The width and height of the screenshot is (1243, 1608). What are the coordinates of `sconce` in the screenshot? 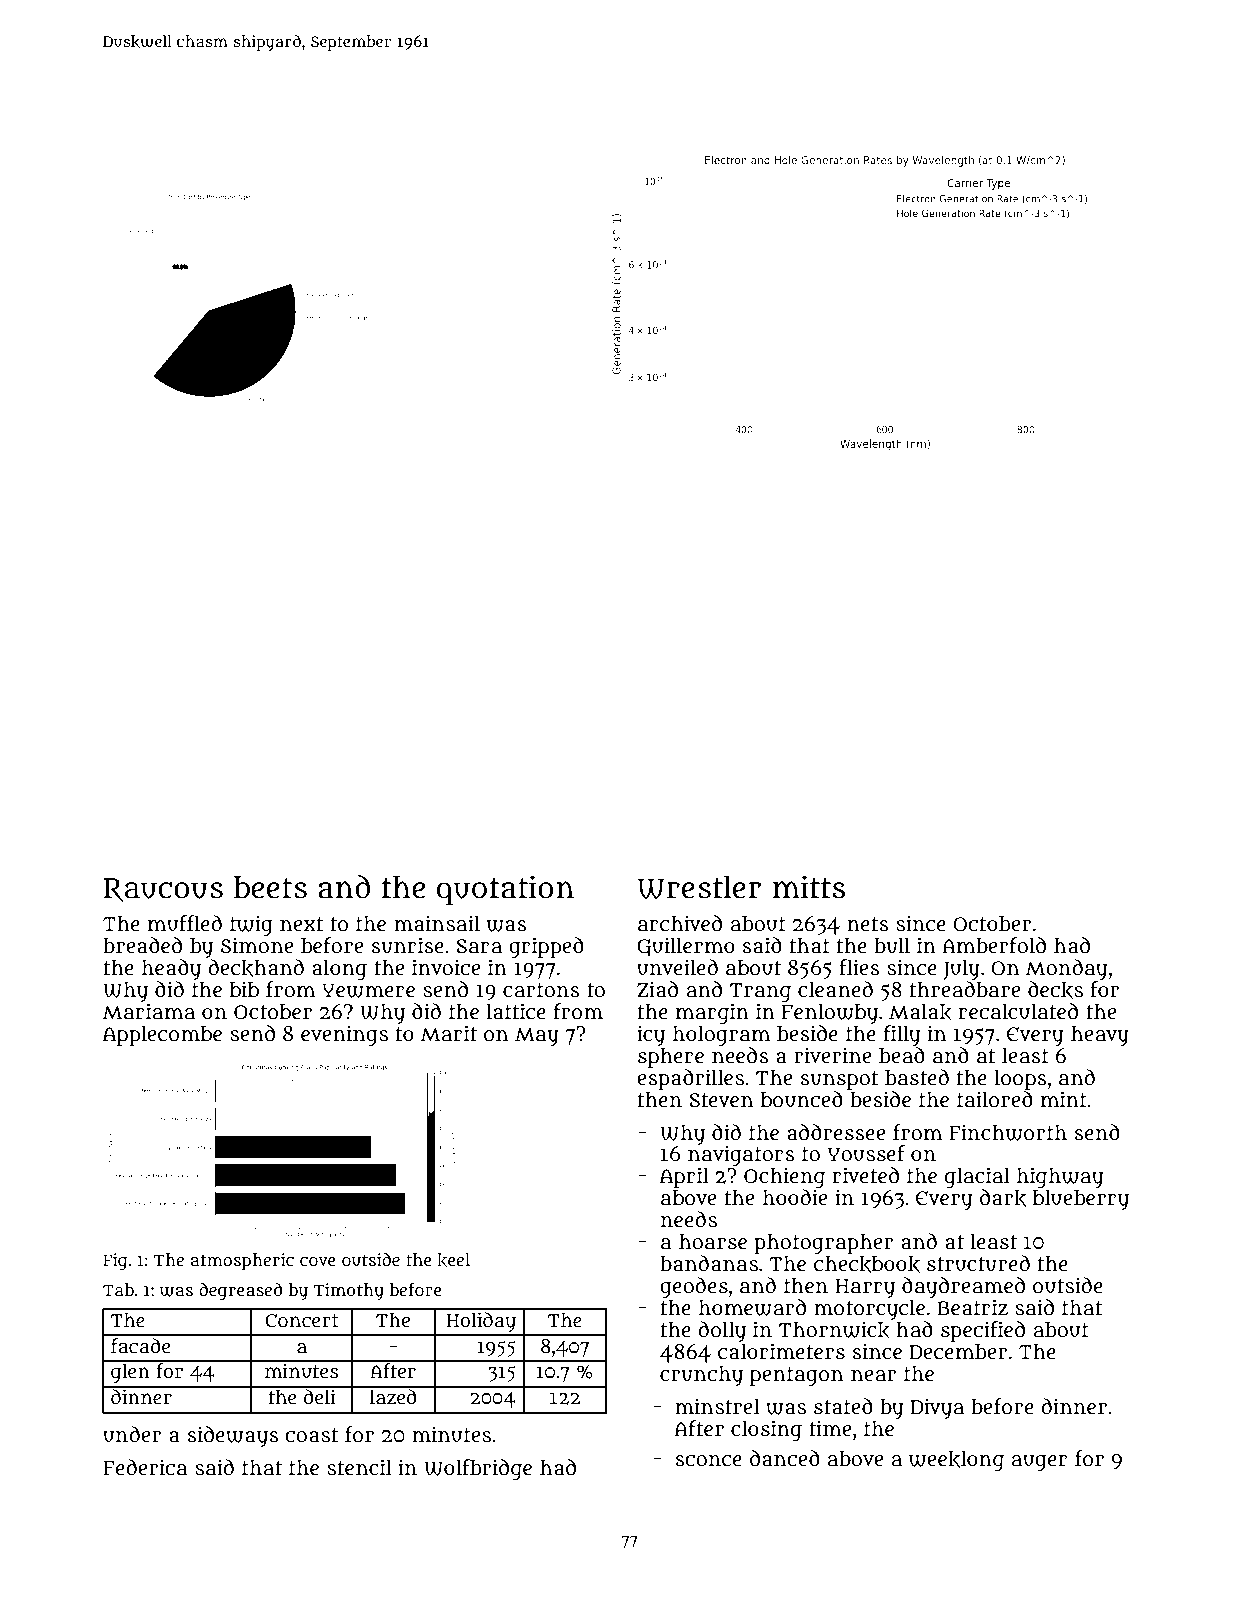 It's located at (709, 1460).
